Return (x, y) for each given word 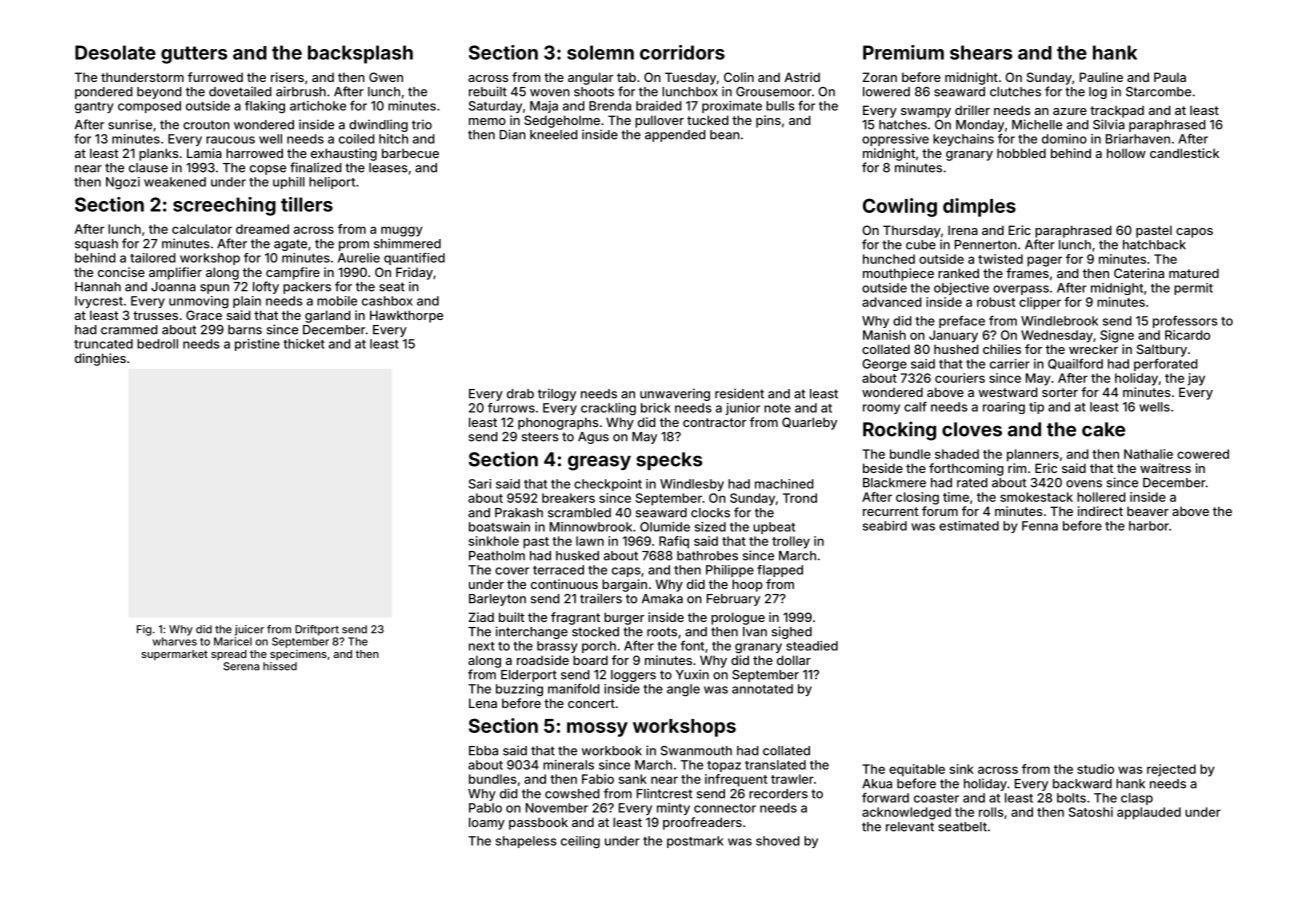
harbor (1149, 526)
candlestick (1184, 153)
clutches (1015, 92)
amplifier (175, 273)
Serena (241, 666)
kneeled (554, 135)
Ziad (481, 617)
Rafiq (674, 542)
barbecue (410, 153)
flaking (265, 107)
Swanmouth (696, 751)
